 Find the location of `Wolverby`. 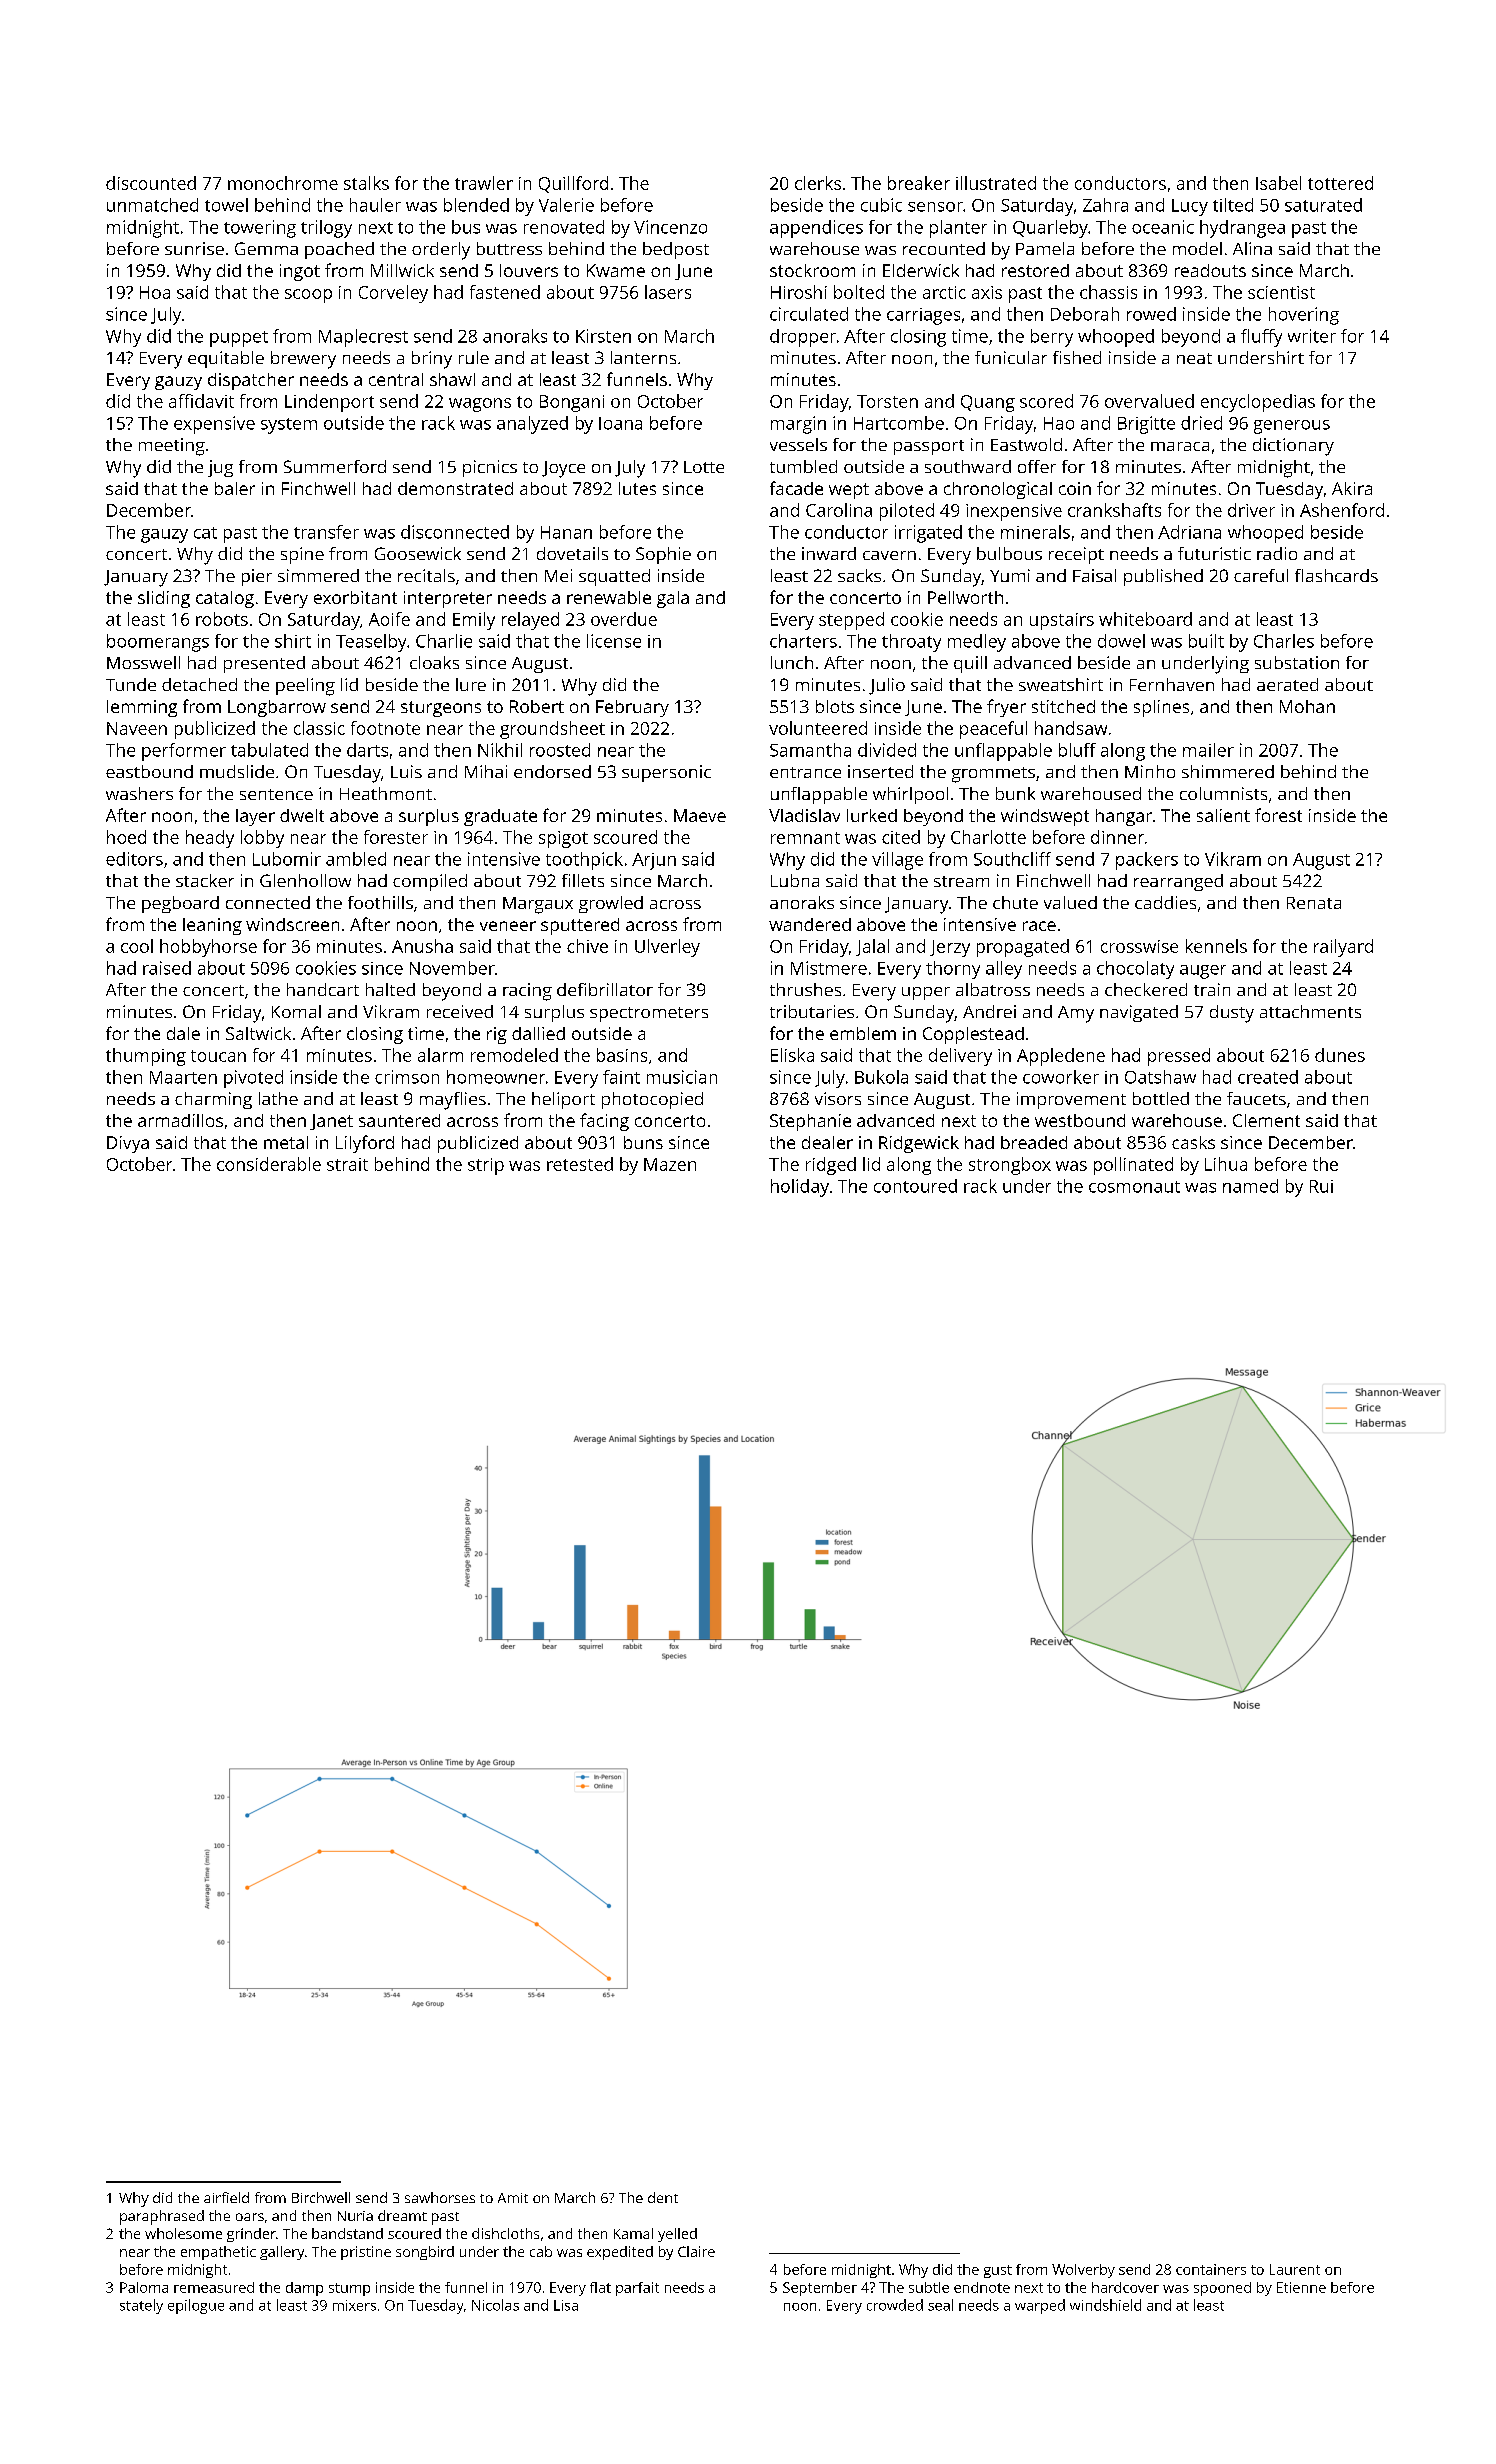

Wolverby is located at coordinates (1083, 2271).
